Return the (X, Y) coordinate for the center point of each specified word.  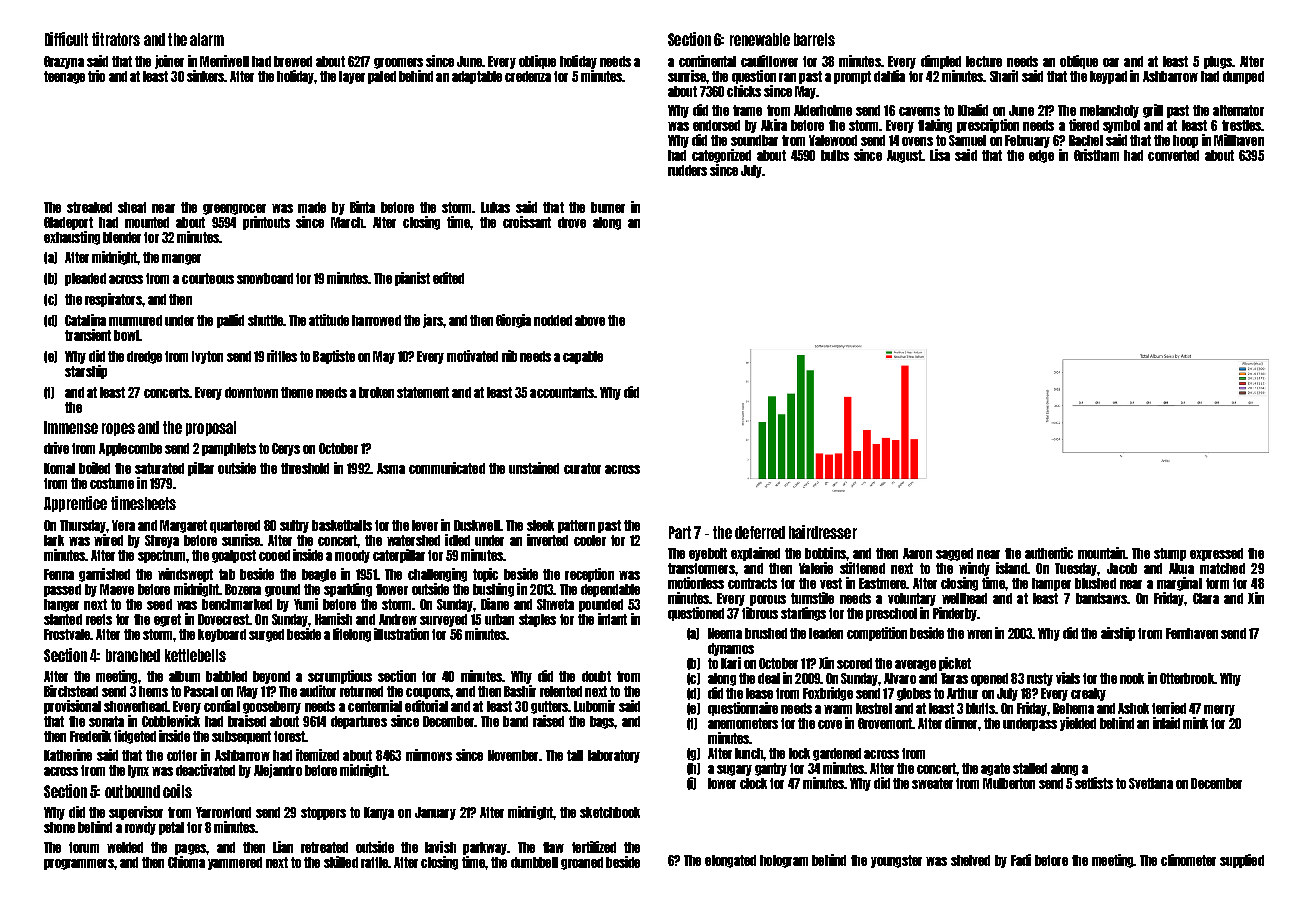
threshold (305, 468)
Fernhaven (1192, 633)
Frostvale (67, 634)
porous (768, 600)
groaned (582, 863)
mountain (1101, 553)
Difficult (66, 39)
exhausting (72, 238)
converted (1173, 155)
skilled (341, 862)
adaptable (477, 77)
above (590, 320)
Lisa (940, 155)
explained (755, 554)
